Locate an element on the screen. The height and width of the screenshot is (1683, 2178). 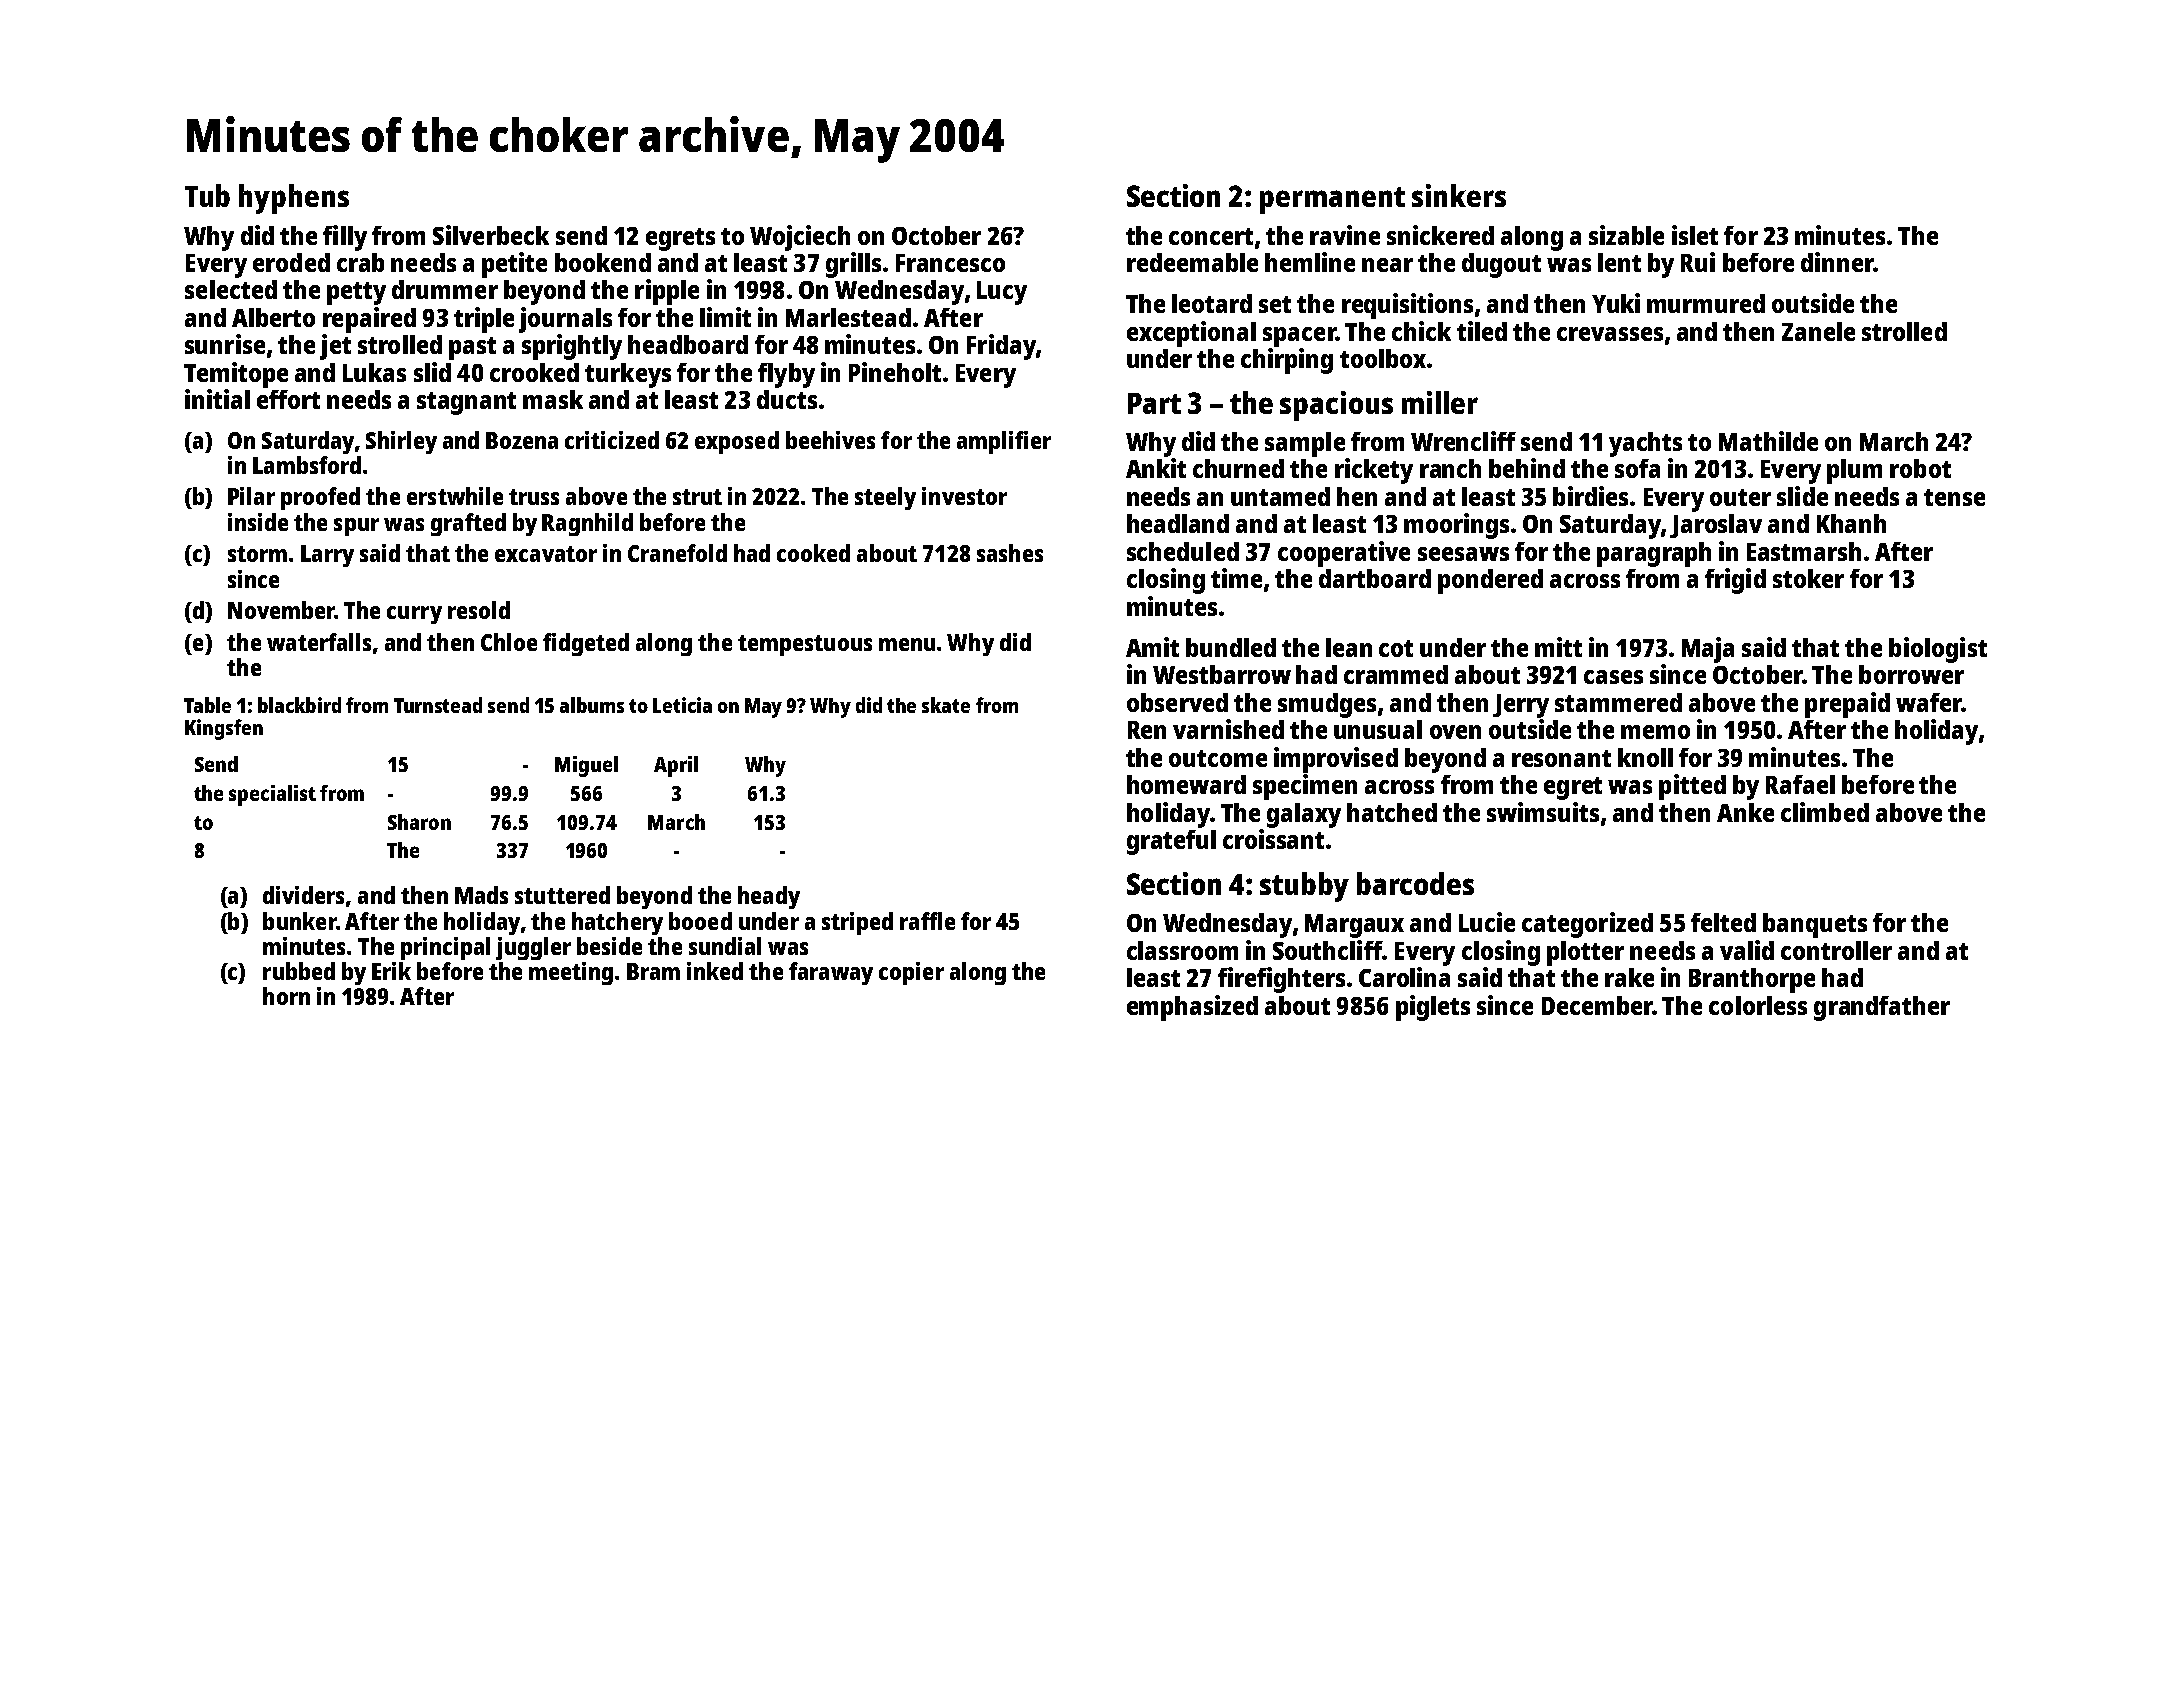
Zanele is located at coordinates (1818, 331).
